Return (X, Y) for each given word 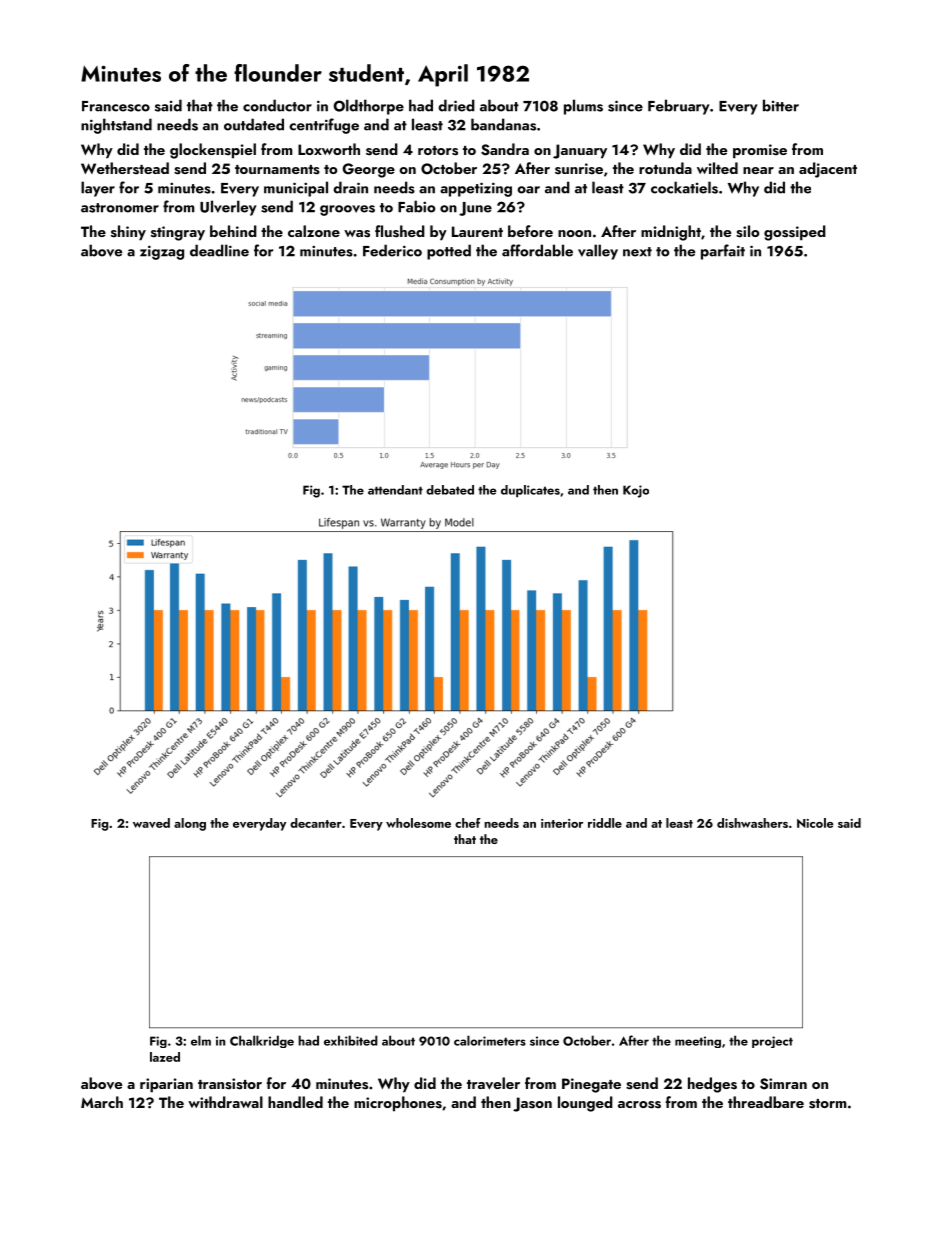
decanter (316, 823)
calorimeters (490, 1040)
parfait (723, 252)
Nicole (815, 823)
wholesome (418, 823)
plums (583, 107)
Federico (392, 250)
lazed (165, 1057)
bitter (781, 105)
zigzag (162, 252)
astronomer (120, 208)
